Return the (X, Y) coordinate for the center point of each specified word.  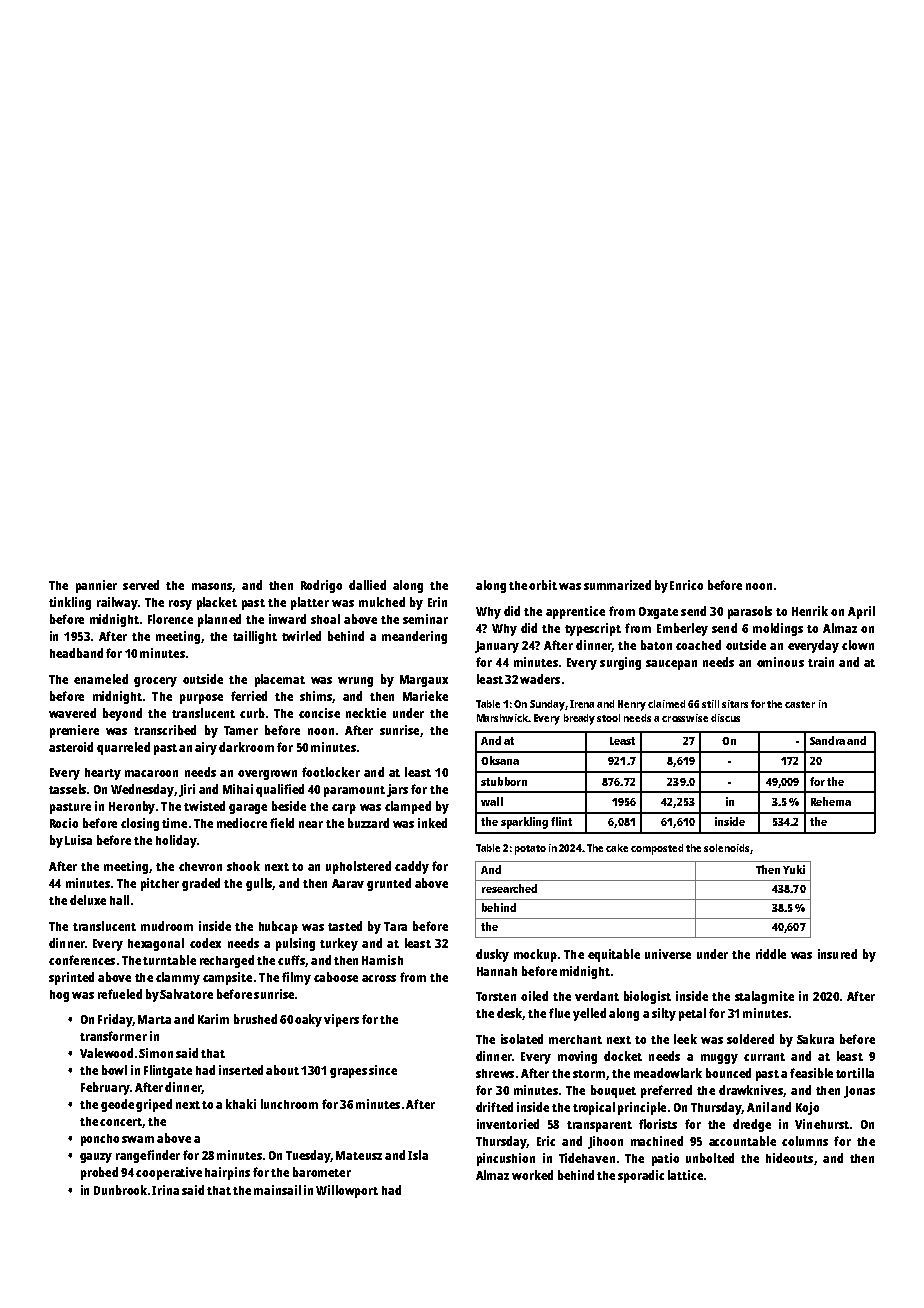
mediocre (242, 823)
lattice (685, 1175)
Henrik (810, 611)
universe (668, 954)
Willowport (347, 1191)
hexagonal (156, 944)
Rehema (831, 801)
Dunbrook (120, 1190)
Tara (395, 926)
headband (76, 653)
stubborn (504, 781)
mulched (382, 602)
